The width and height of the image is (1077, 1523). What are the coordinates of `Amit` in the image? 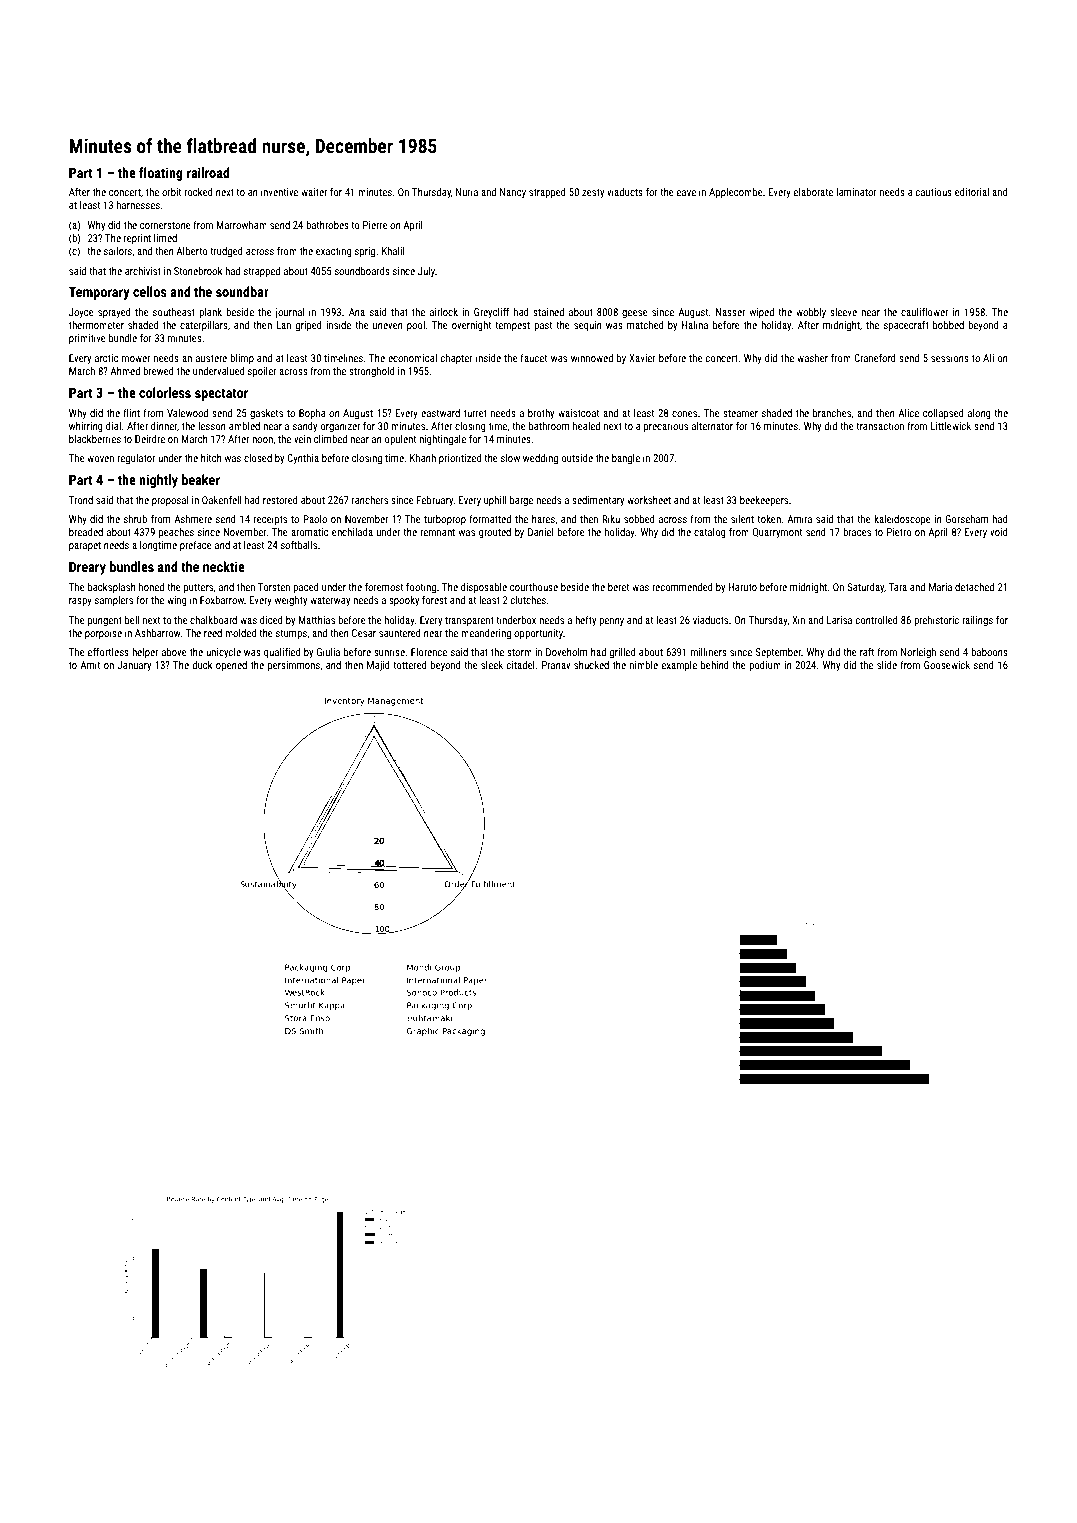 It's located at (90, 665).
